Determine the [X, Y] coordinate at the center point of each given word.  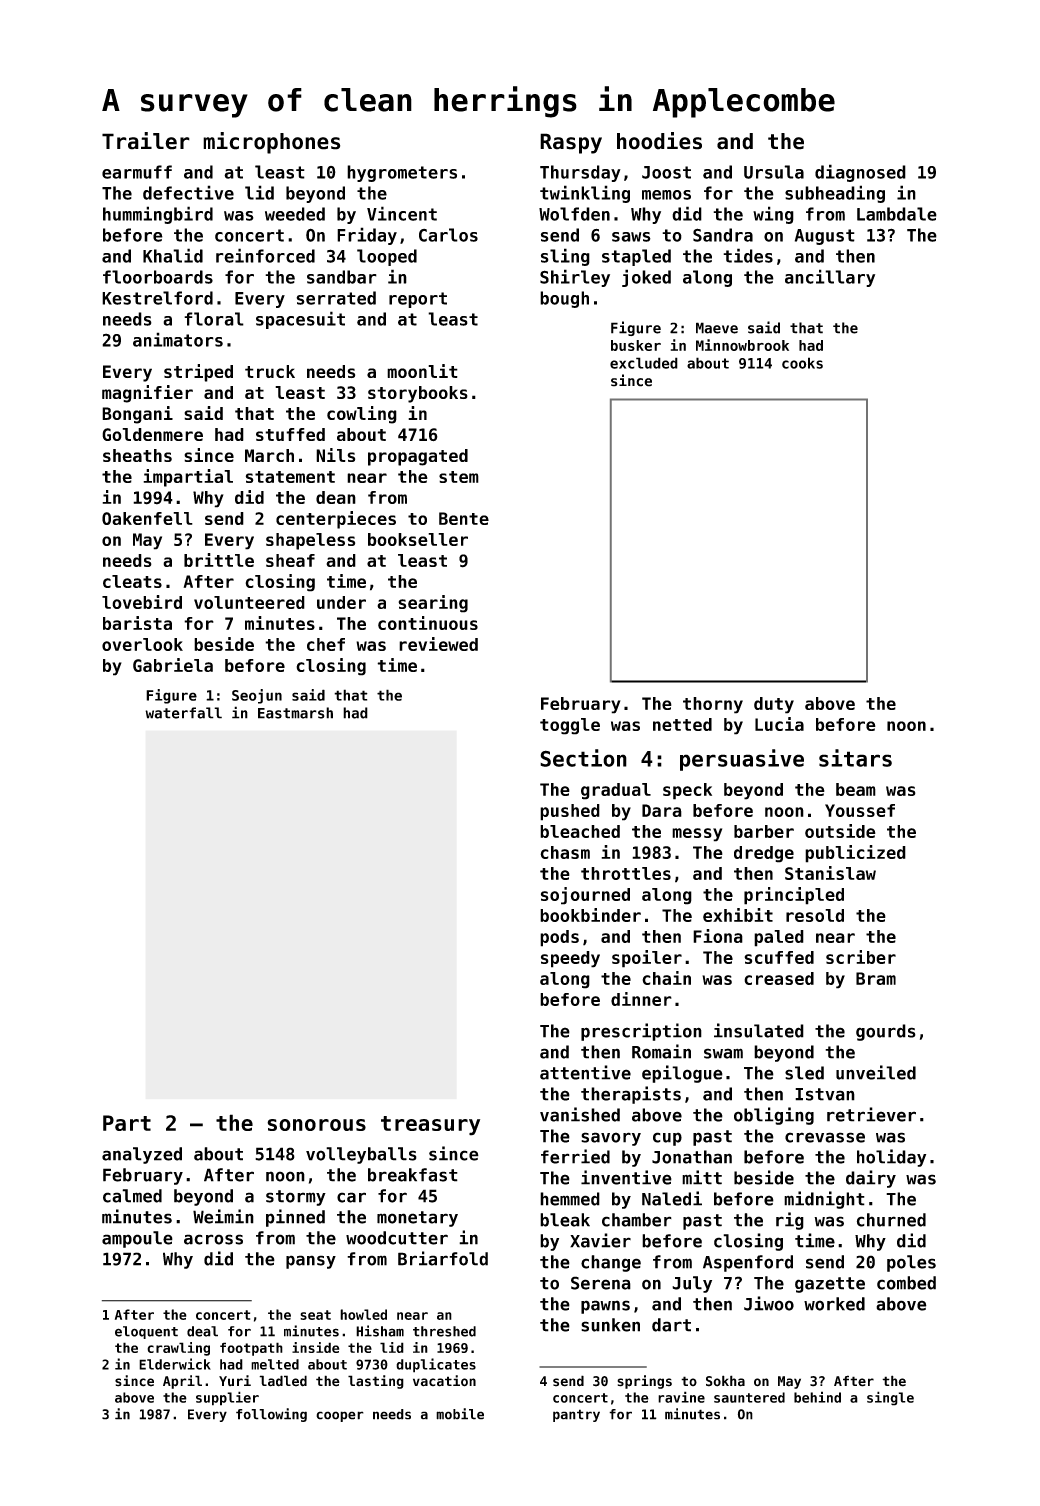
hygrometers [402, 173]
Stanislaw [830, 873]
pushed [570, 812]
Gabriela [173, 665]
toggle [570, 726]
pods [559, 938]
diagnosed [860, 173]
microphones [271, 143]
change [611, 1263]
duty [774, 705]
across [213, 1239]
